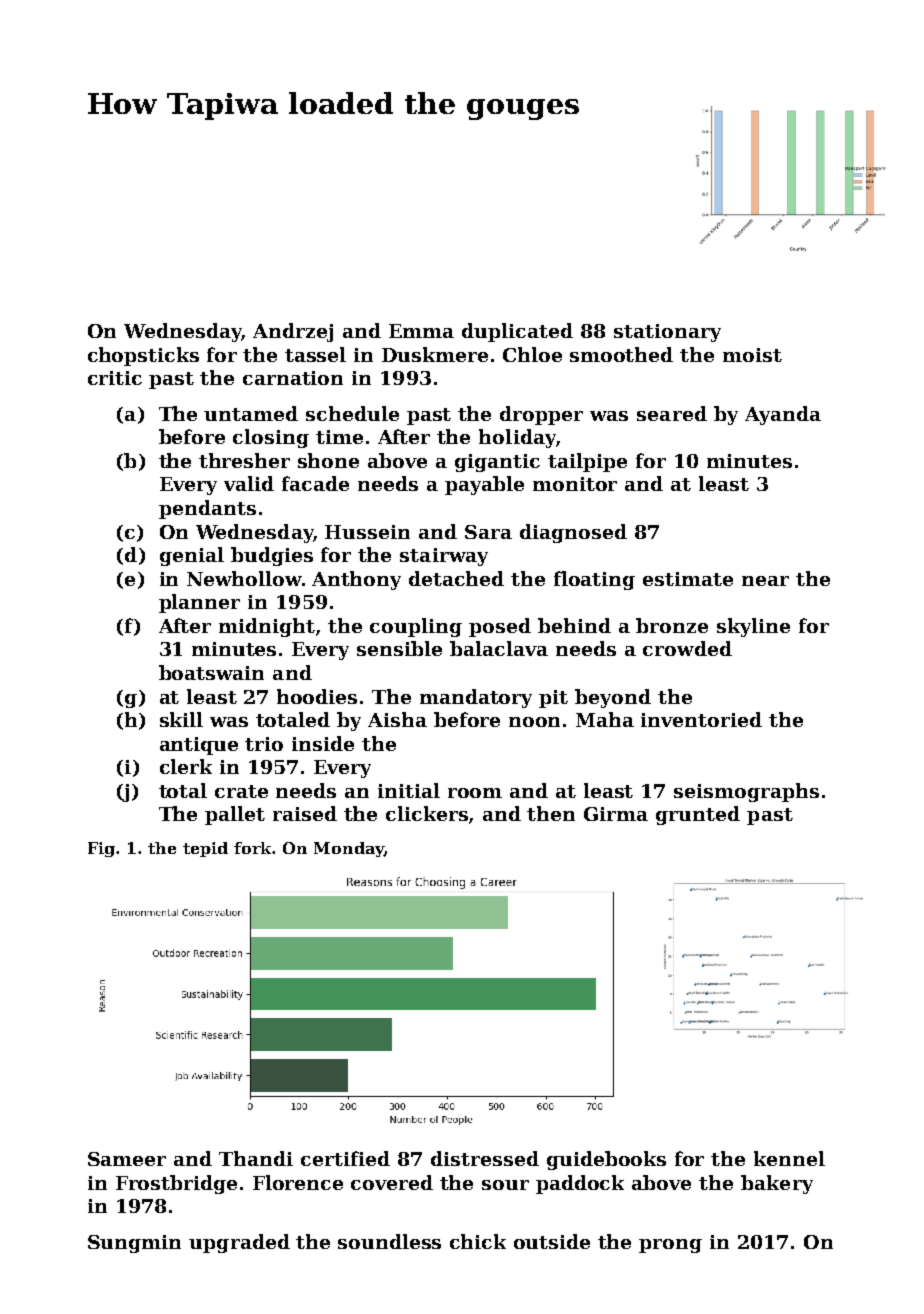  I want to click on Emma, so click(421, 331).
